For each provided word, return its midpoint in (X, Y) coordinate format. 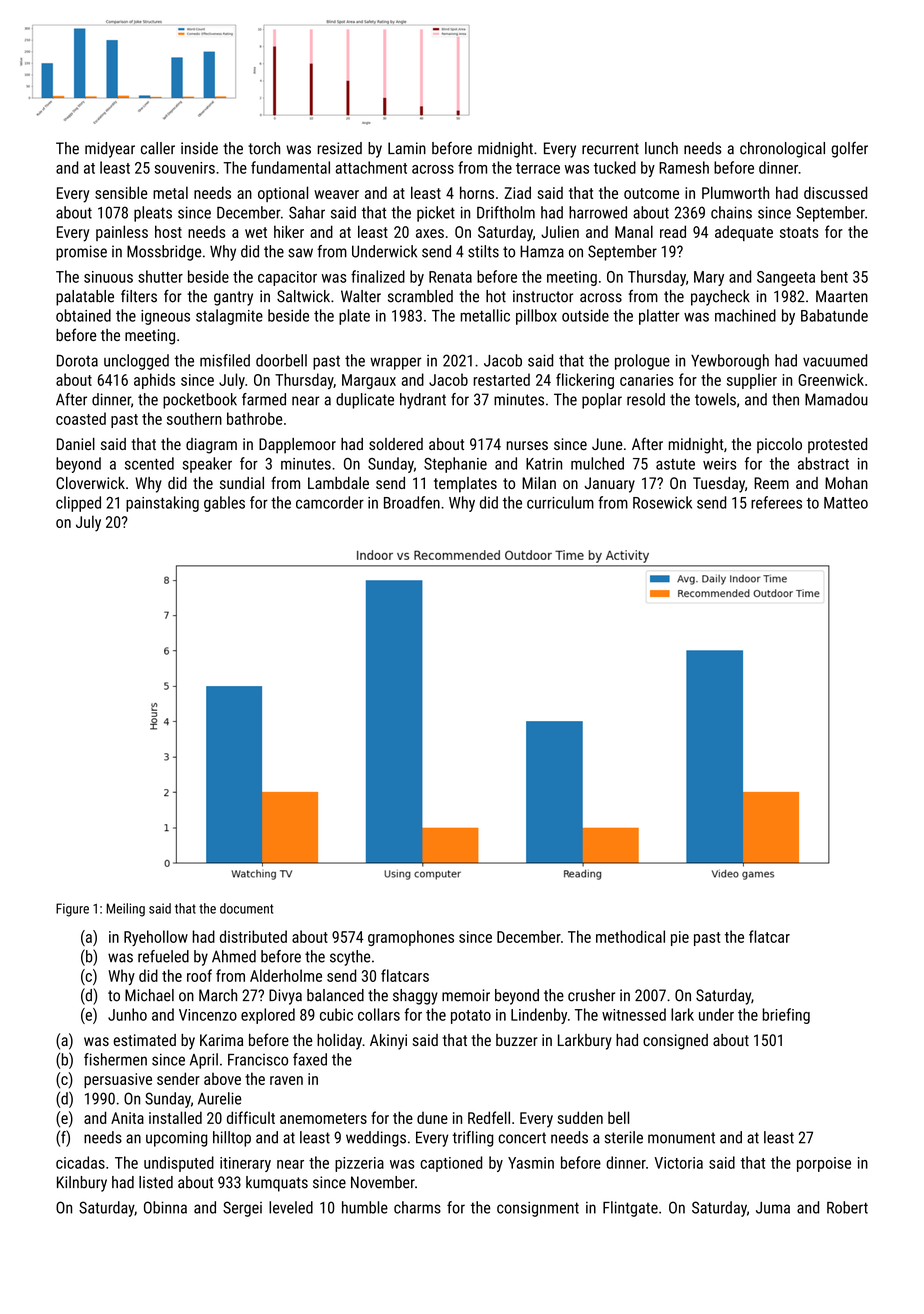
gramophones (411, 938)
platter (659, 317)
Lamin (407, 148)
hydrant (423, 401)
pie (680, 938)
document (246, 908)
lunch (661, 148)
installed (175, 1117)
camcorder (330, 502)
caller (158, 148)
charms (417, 1207)
